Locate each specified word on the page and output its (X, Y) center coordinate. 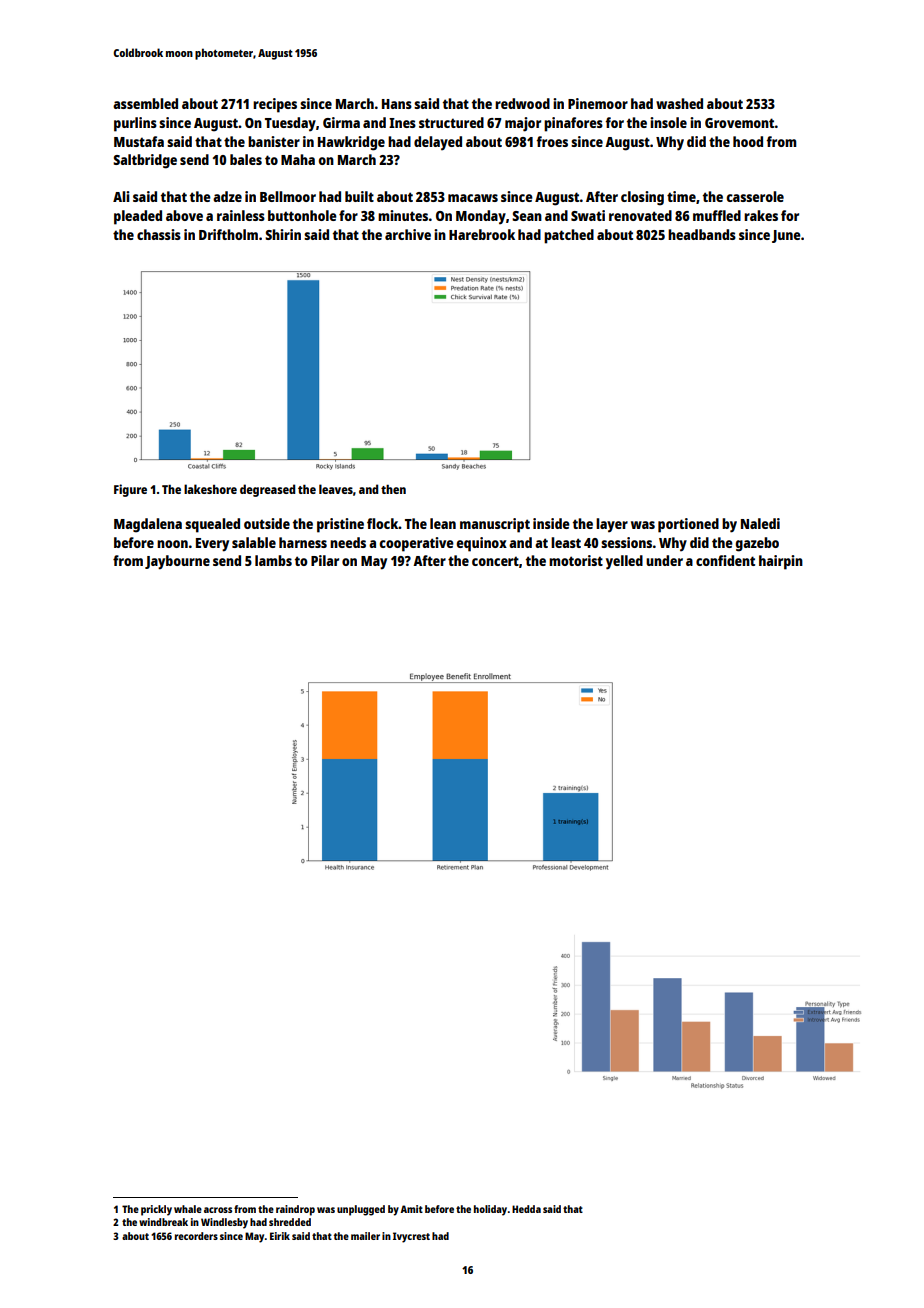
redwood (522, 103)
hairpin (781, 562)
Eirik (280, 1236)
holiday (490, 1210)
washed (679, 103)
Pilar (325, 560)
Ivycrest (411, 1237)
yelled (624, 562)
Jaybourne (177, 562)
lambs (273, 560)
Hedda (526, 1209)
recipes (275, 105)
